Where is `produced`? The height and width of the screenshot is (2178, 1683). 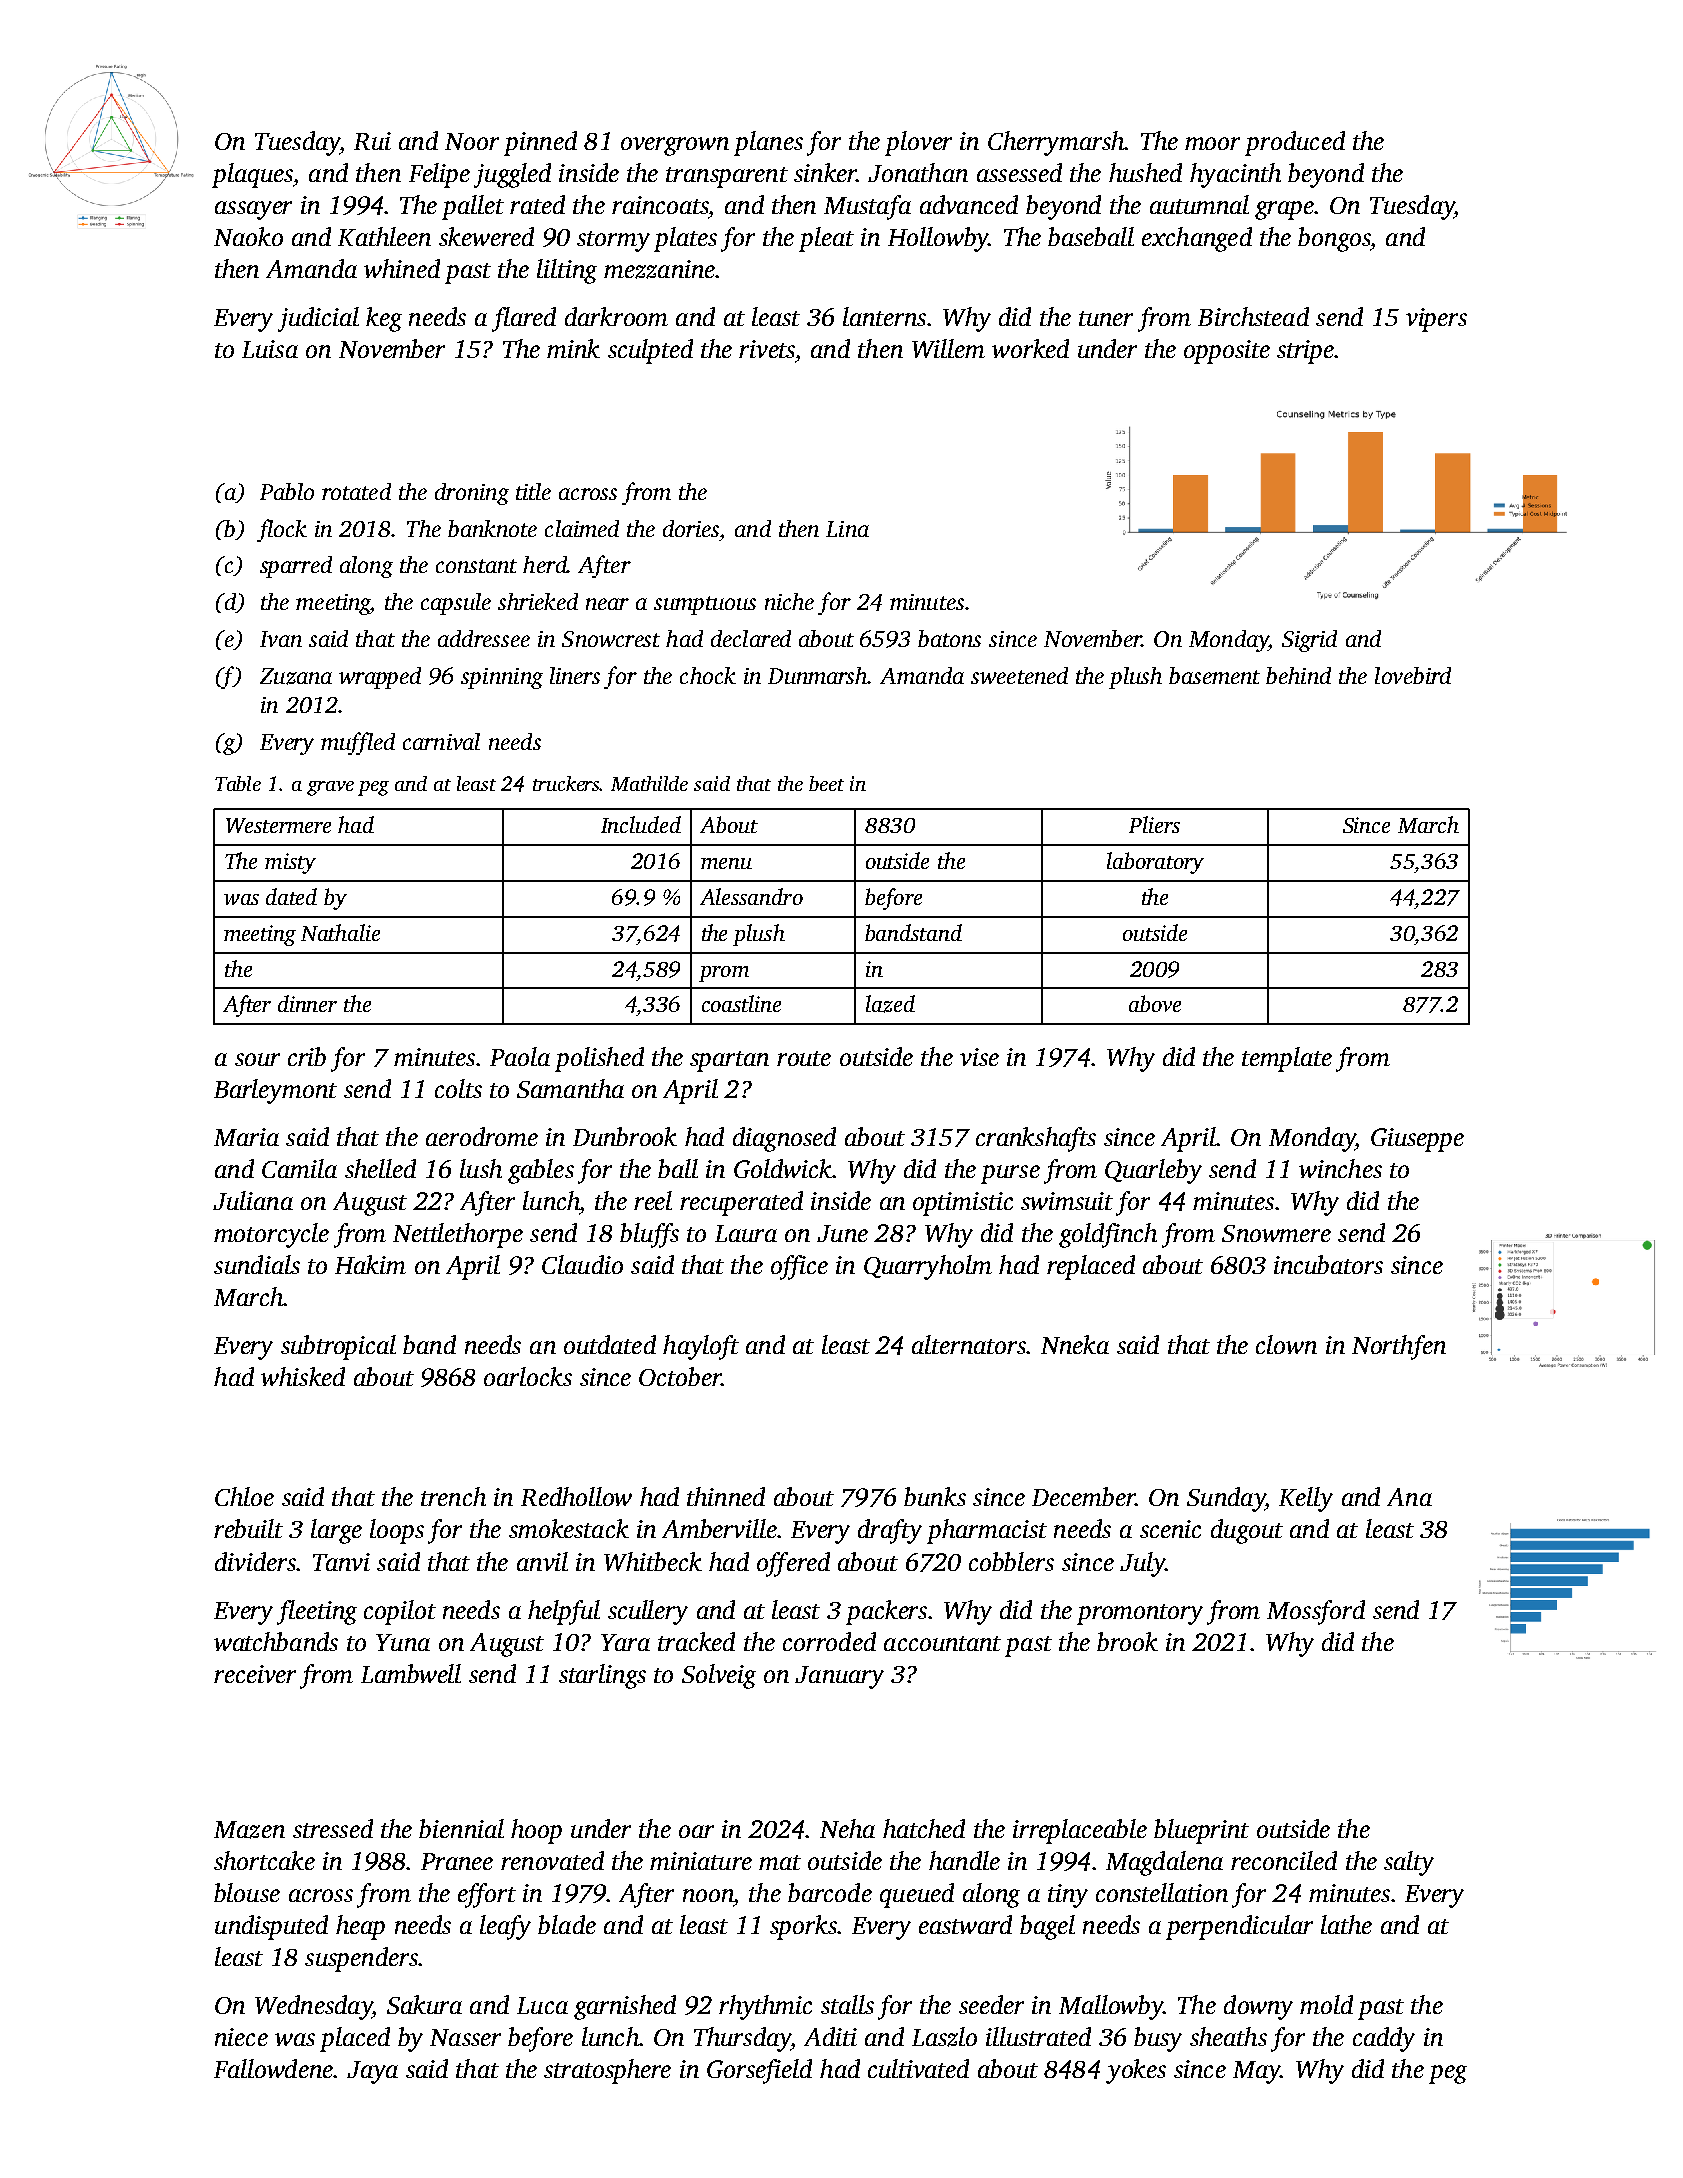 produced is located at coordinates (1295, 143).
